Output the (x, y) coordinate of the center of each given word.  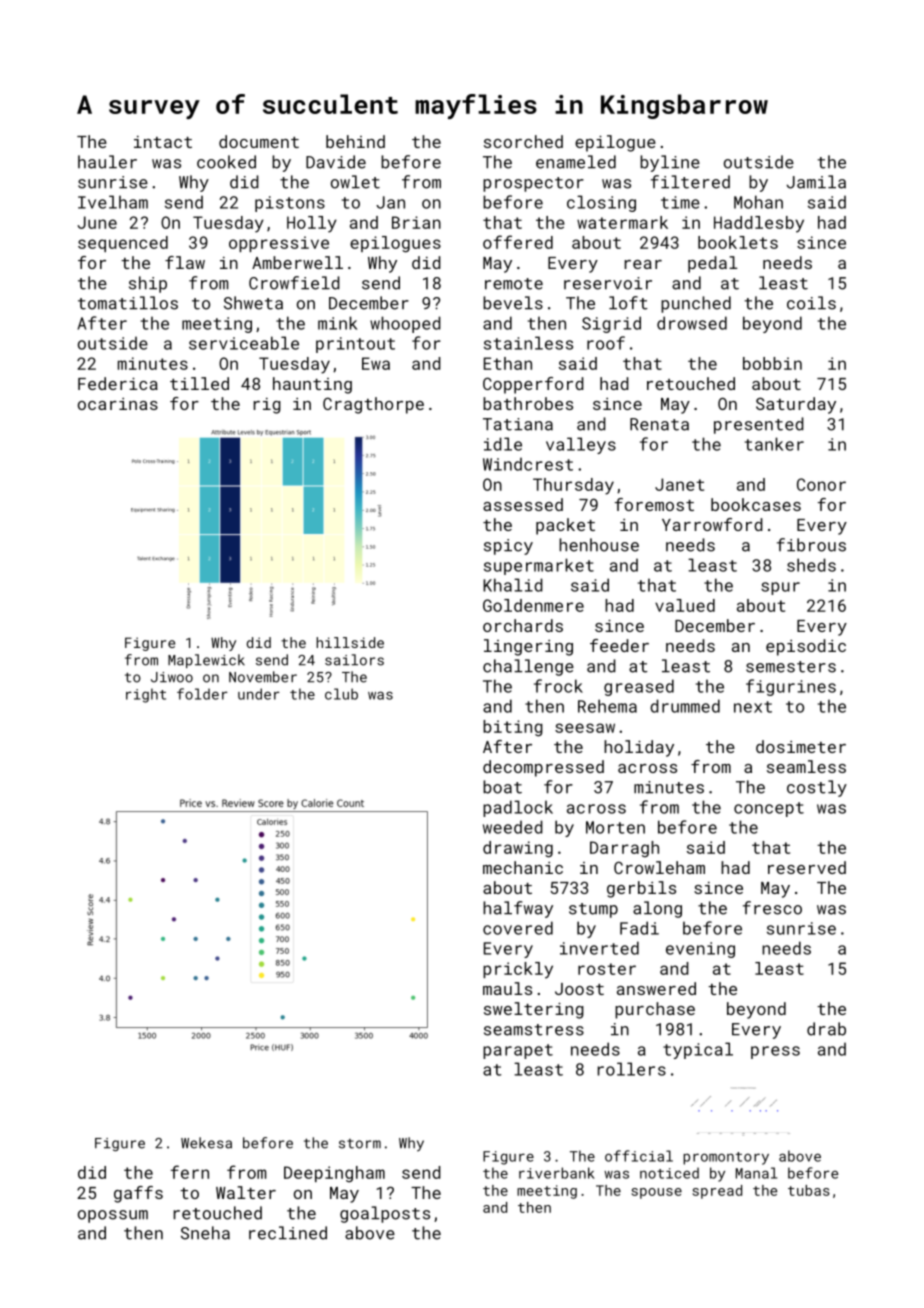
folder (202, 694)
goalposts (385, 1214)
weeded (513, 827)
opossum (113, 1216)
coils (811, 303)
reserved (807, 867)
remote (514, 284)
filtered (690, 182)
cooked (226, 162)
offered (518, 242)
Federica (118, 383)
